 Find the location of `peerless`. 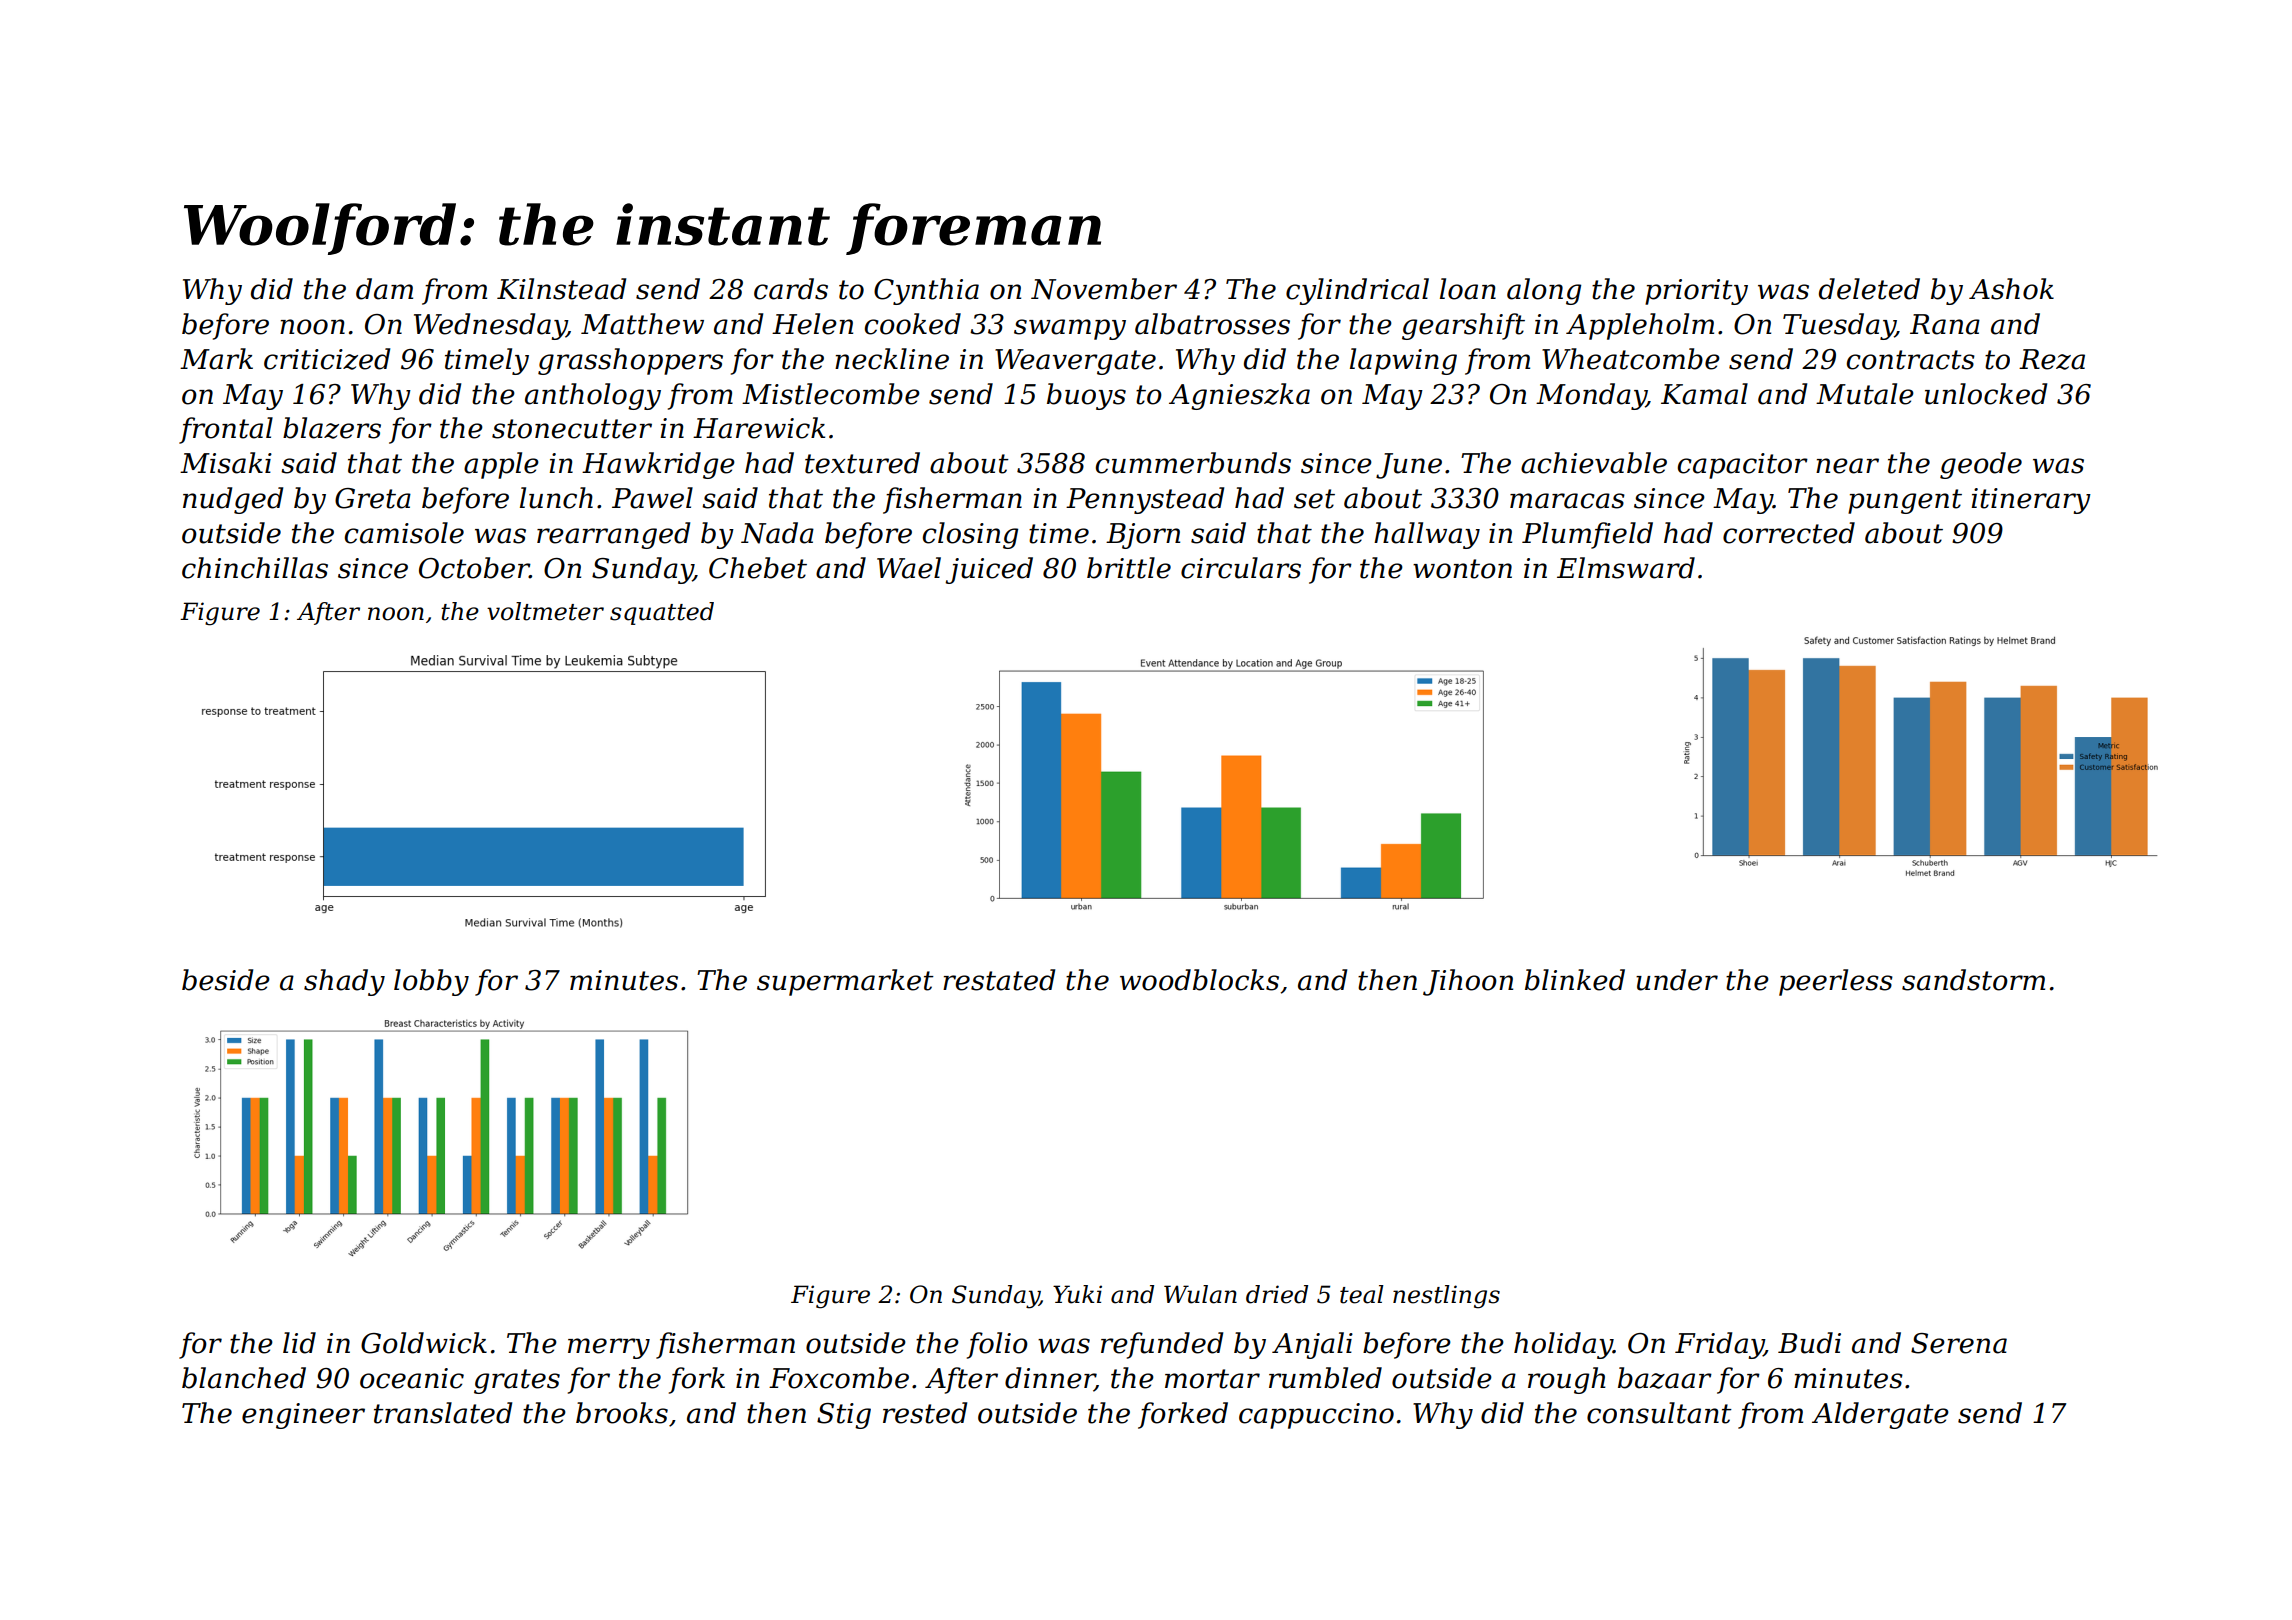

peerless is located at coordinates (1836, 982).
